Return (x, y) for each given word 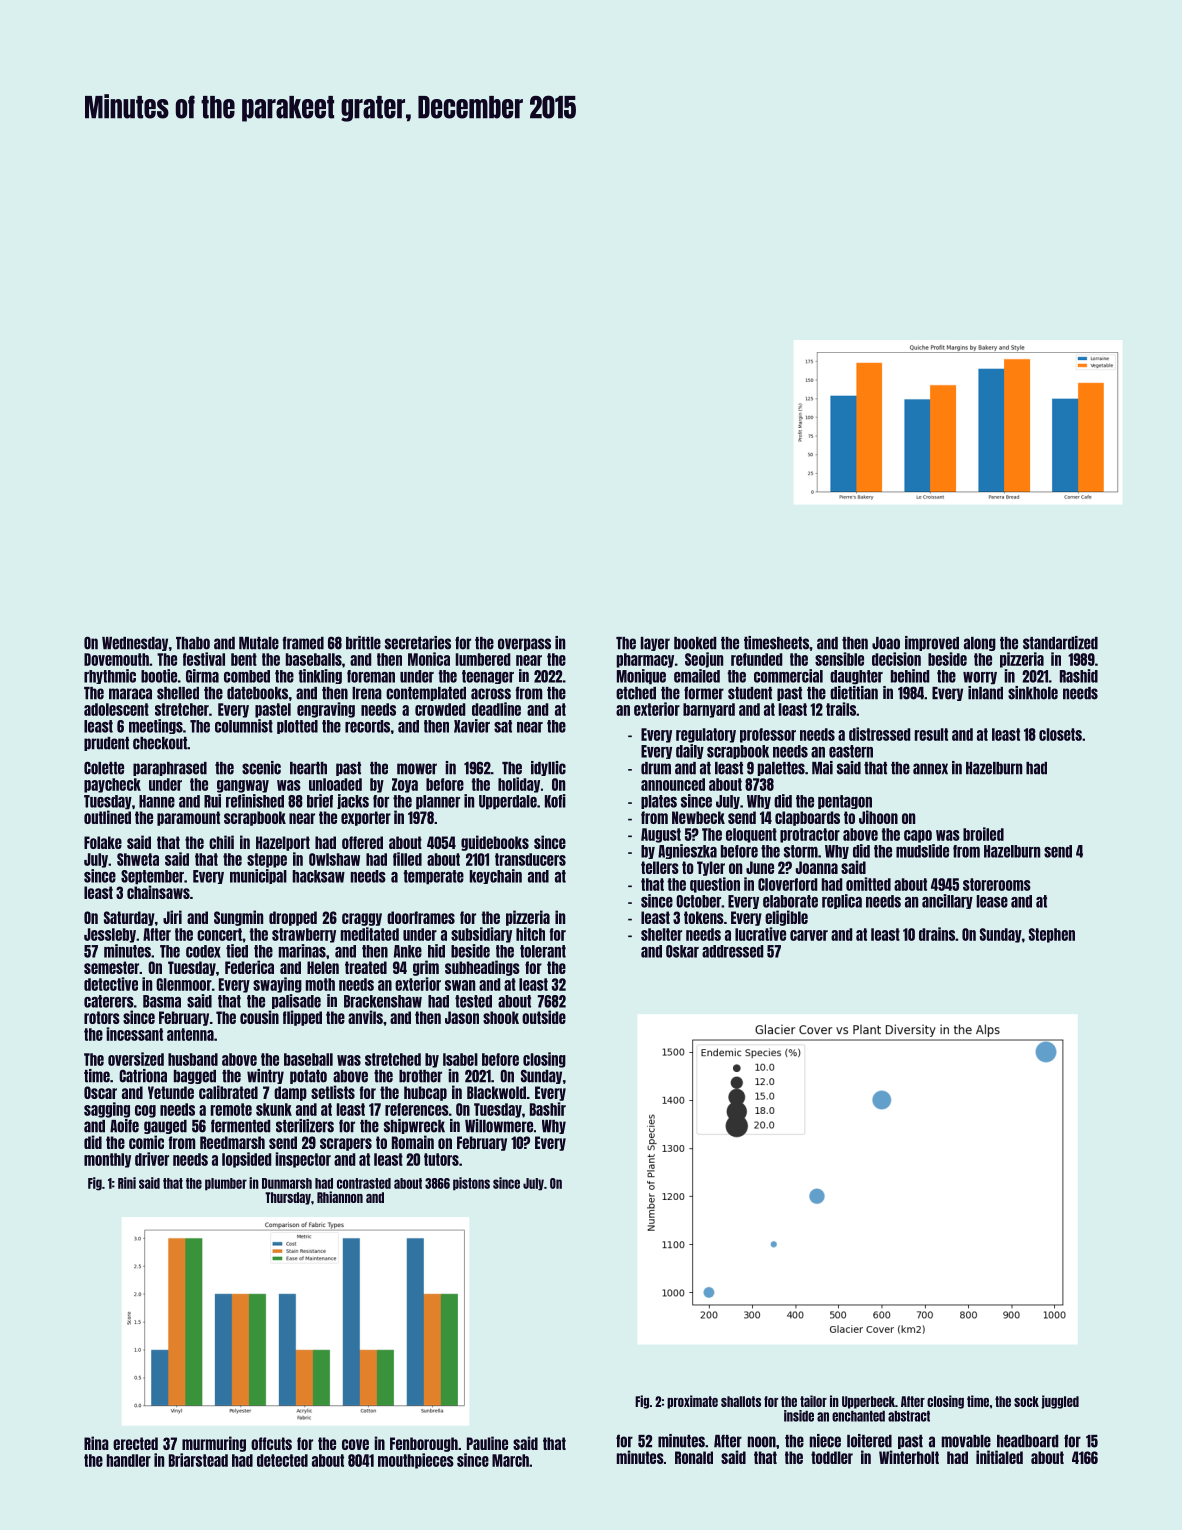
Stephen (1052, 935)
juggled (1060, 1402)
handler (129, 1460)
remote (231, 1109)
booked (695, 643)
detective (111, 984)
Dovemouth (116, 659)
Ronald (694, 1457)
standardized (1060, 643)
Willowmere (499, 1126)
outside (544, 1017)
